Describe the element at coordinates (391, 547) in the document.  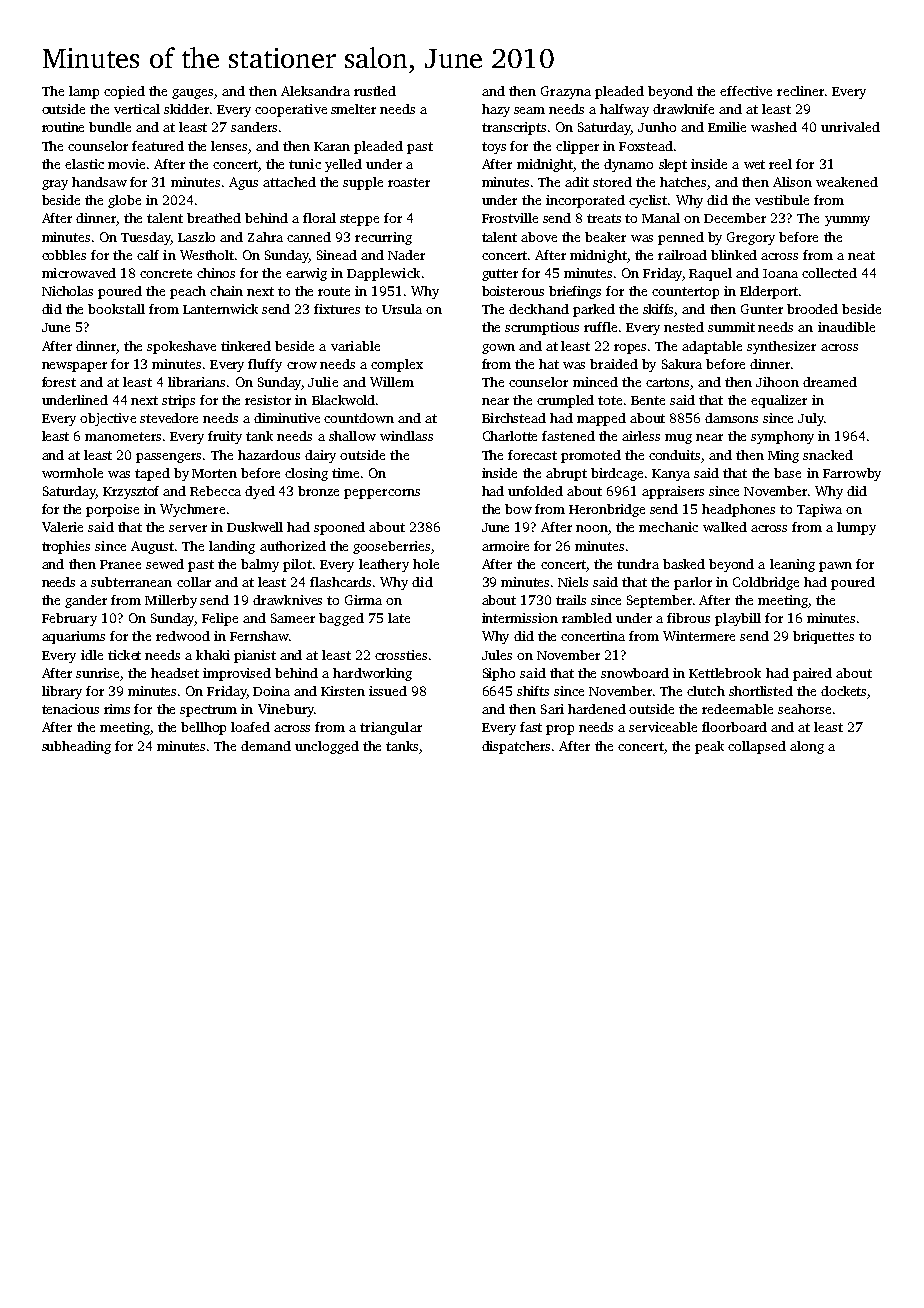
I see `gooseberries` at that location.
